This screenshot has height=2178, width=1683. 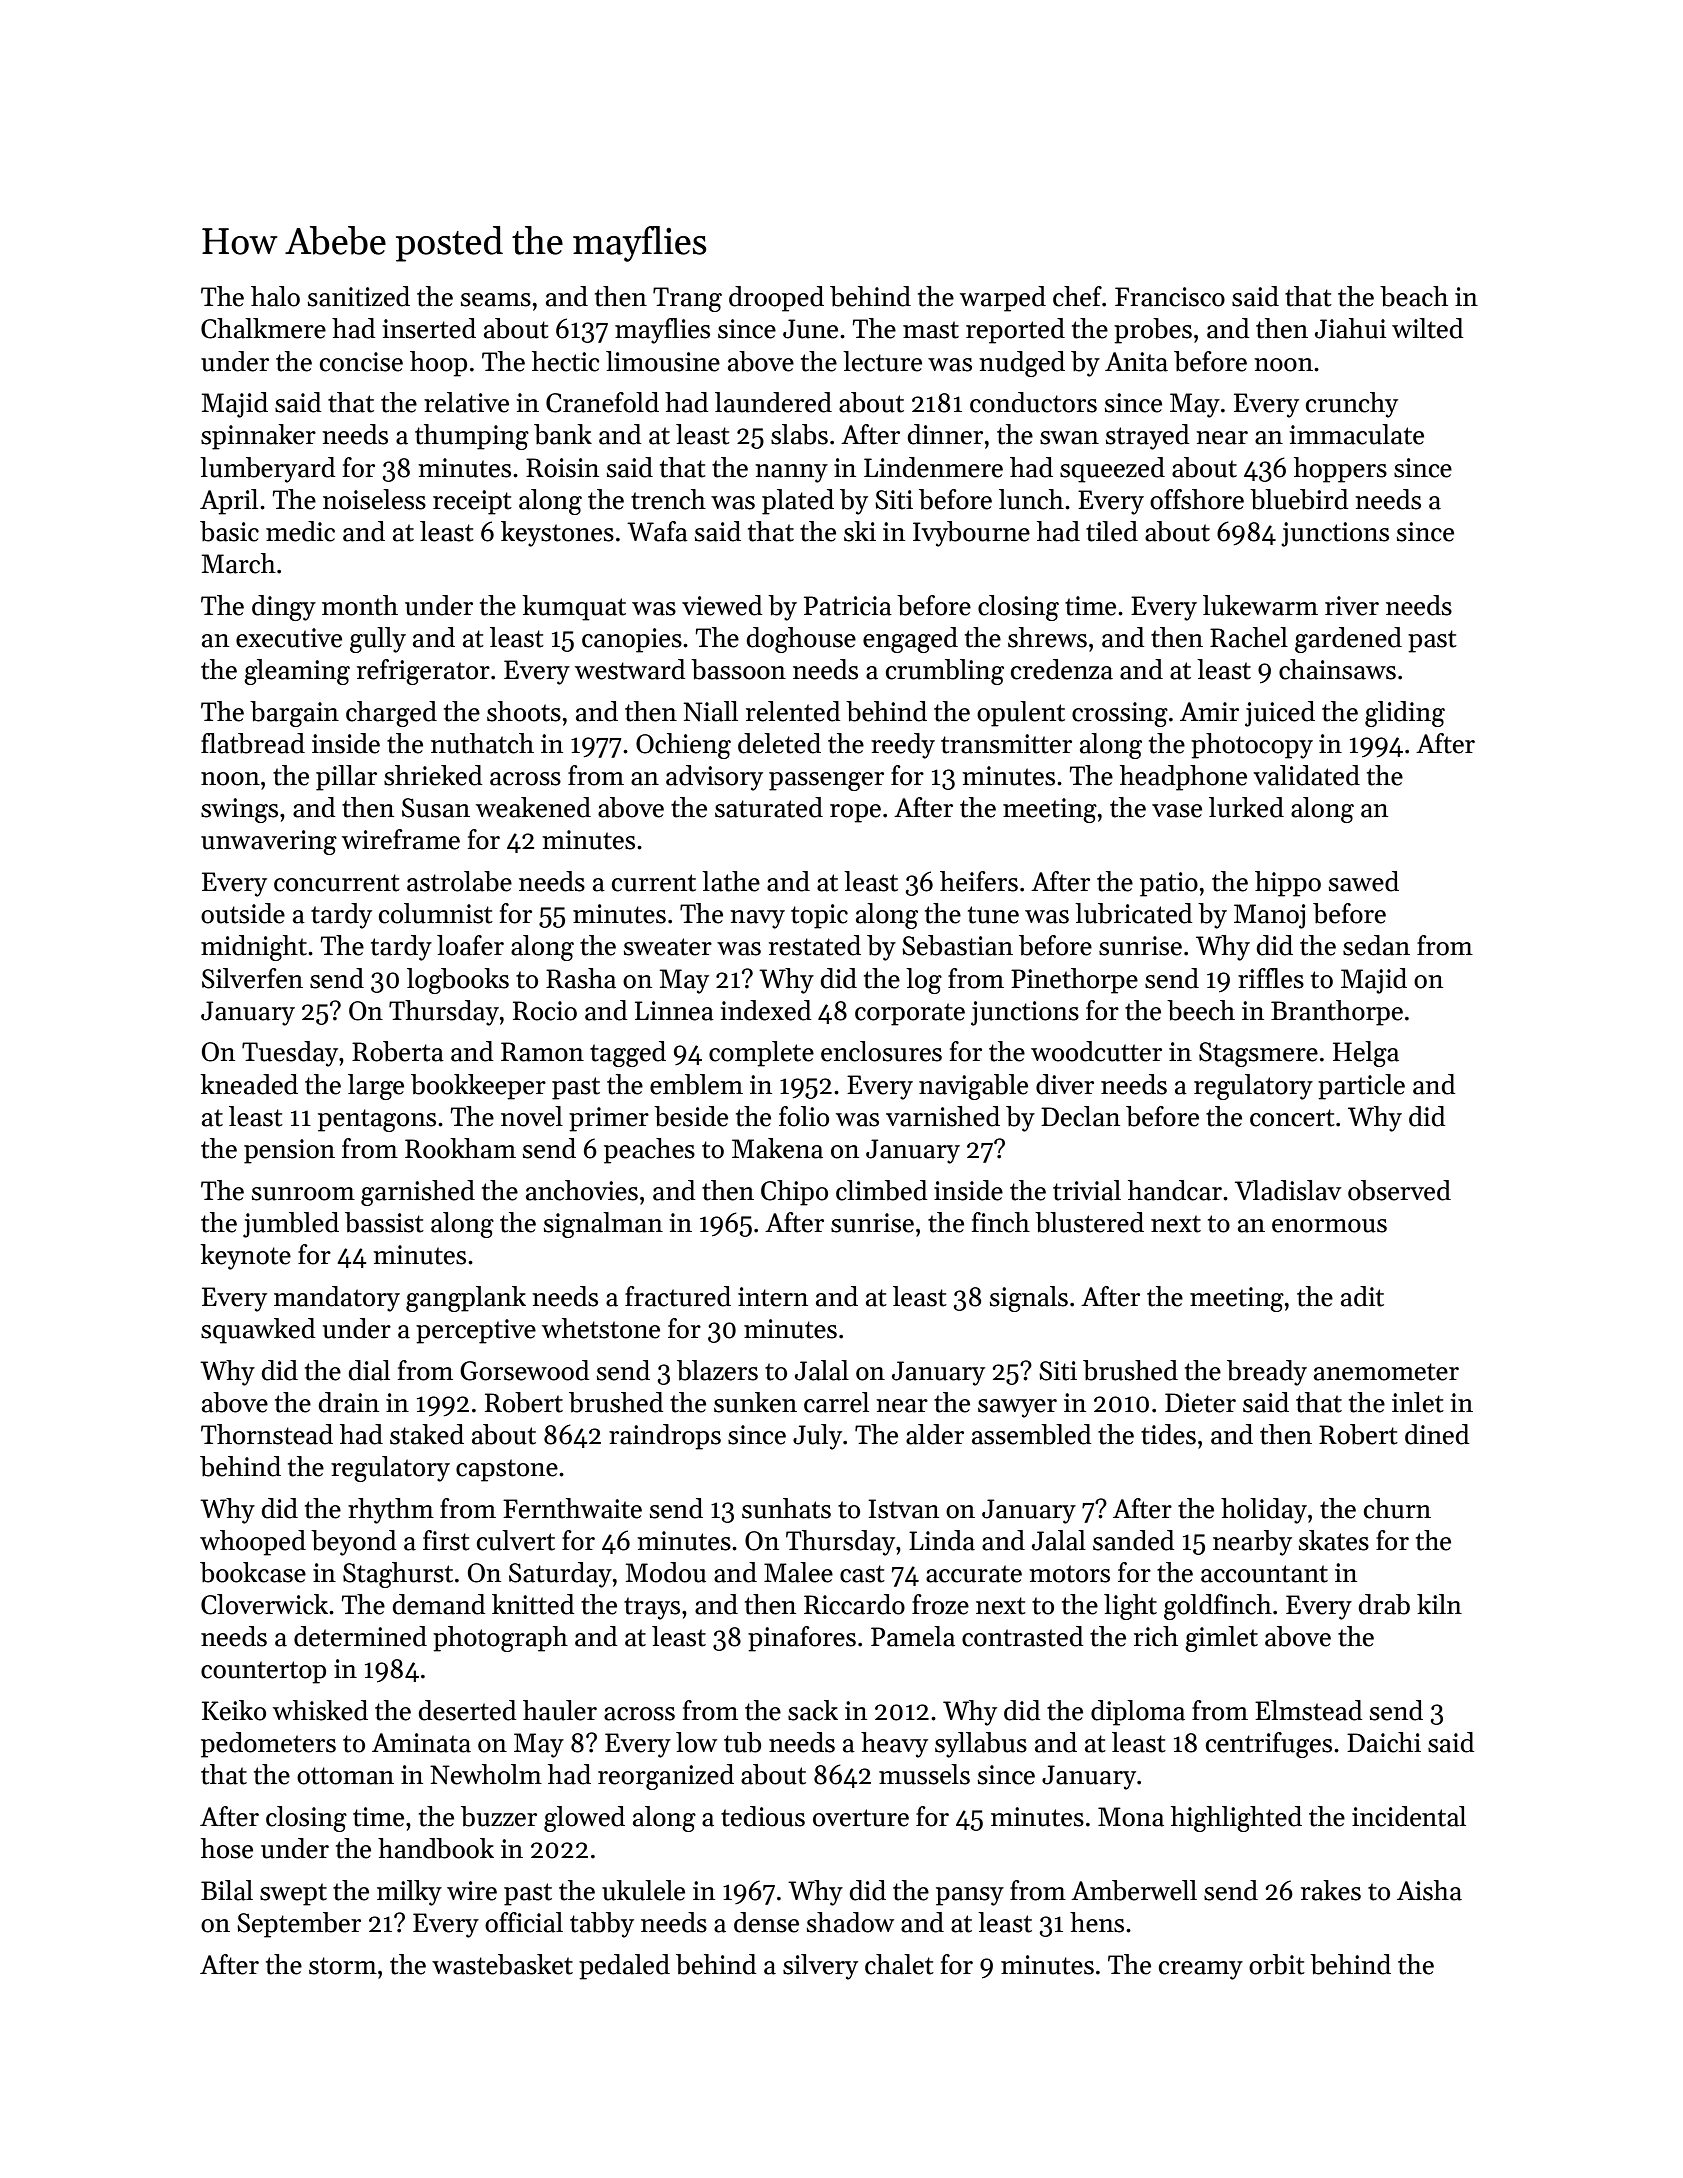 What do you see at coordinates (1376, 945) in the screenshot?
I see `sedan` at bounding box center [1376, 945].
